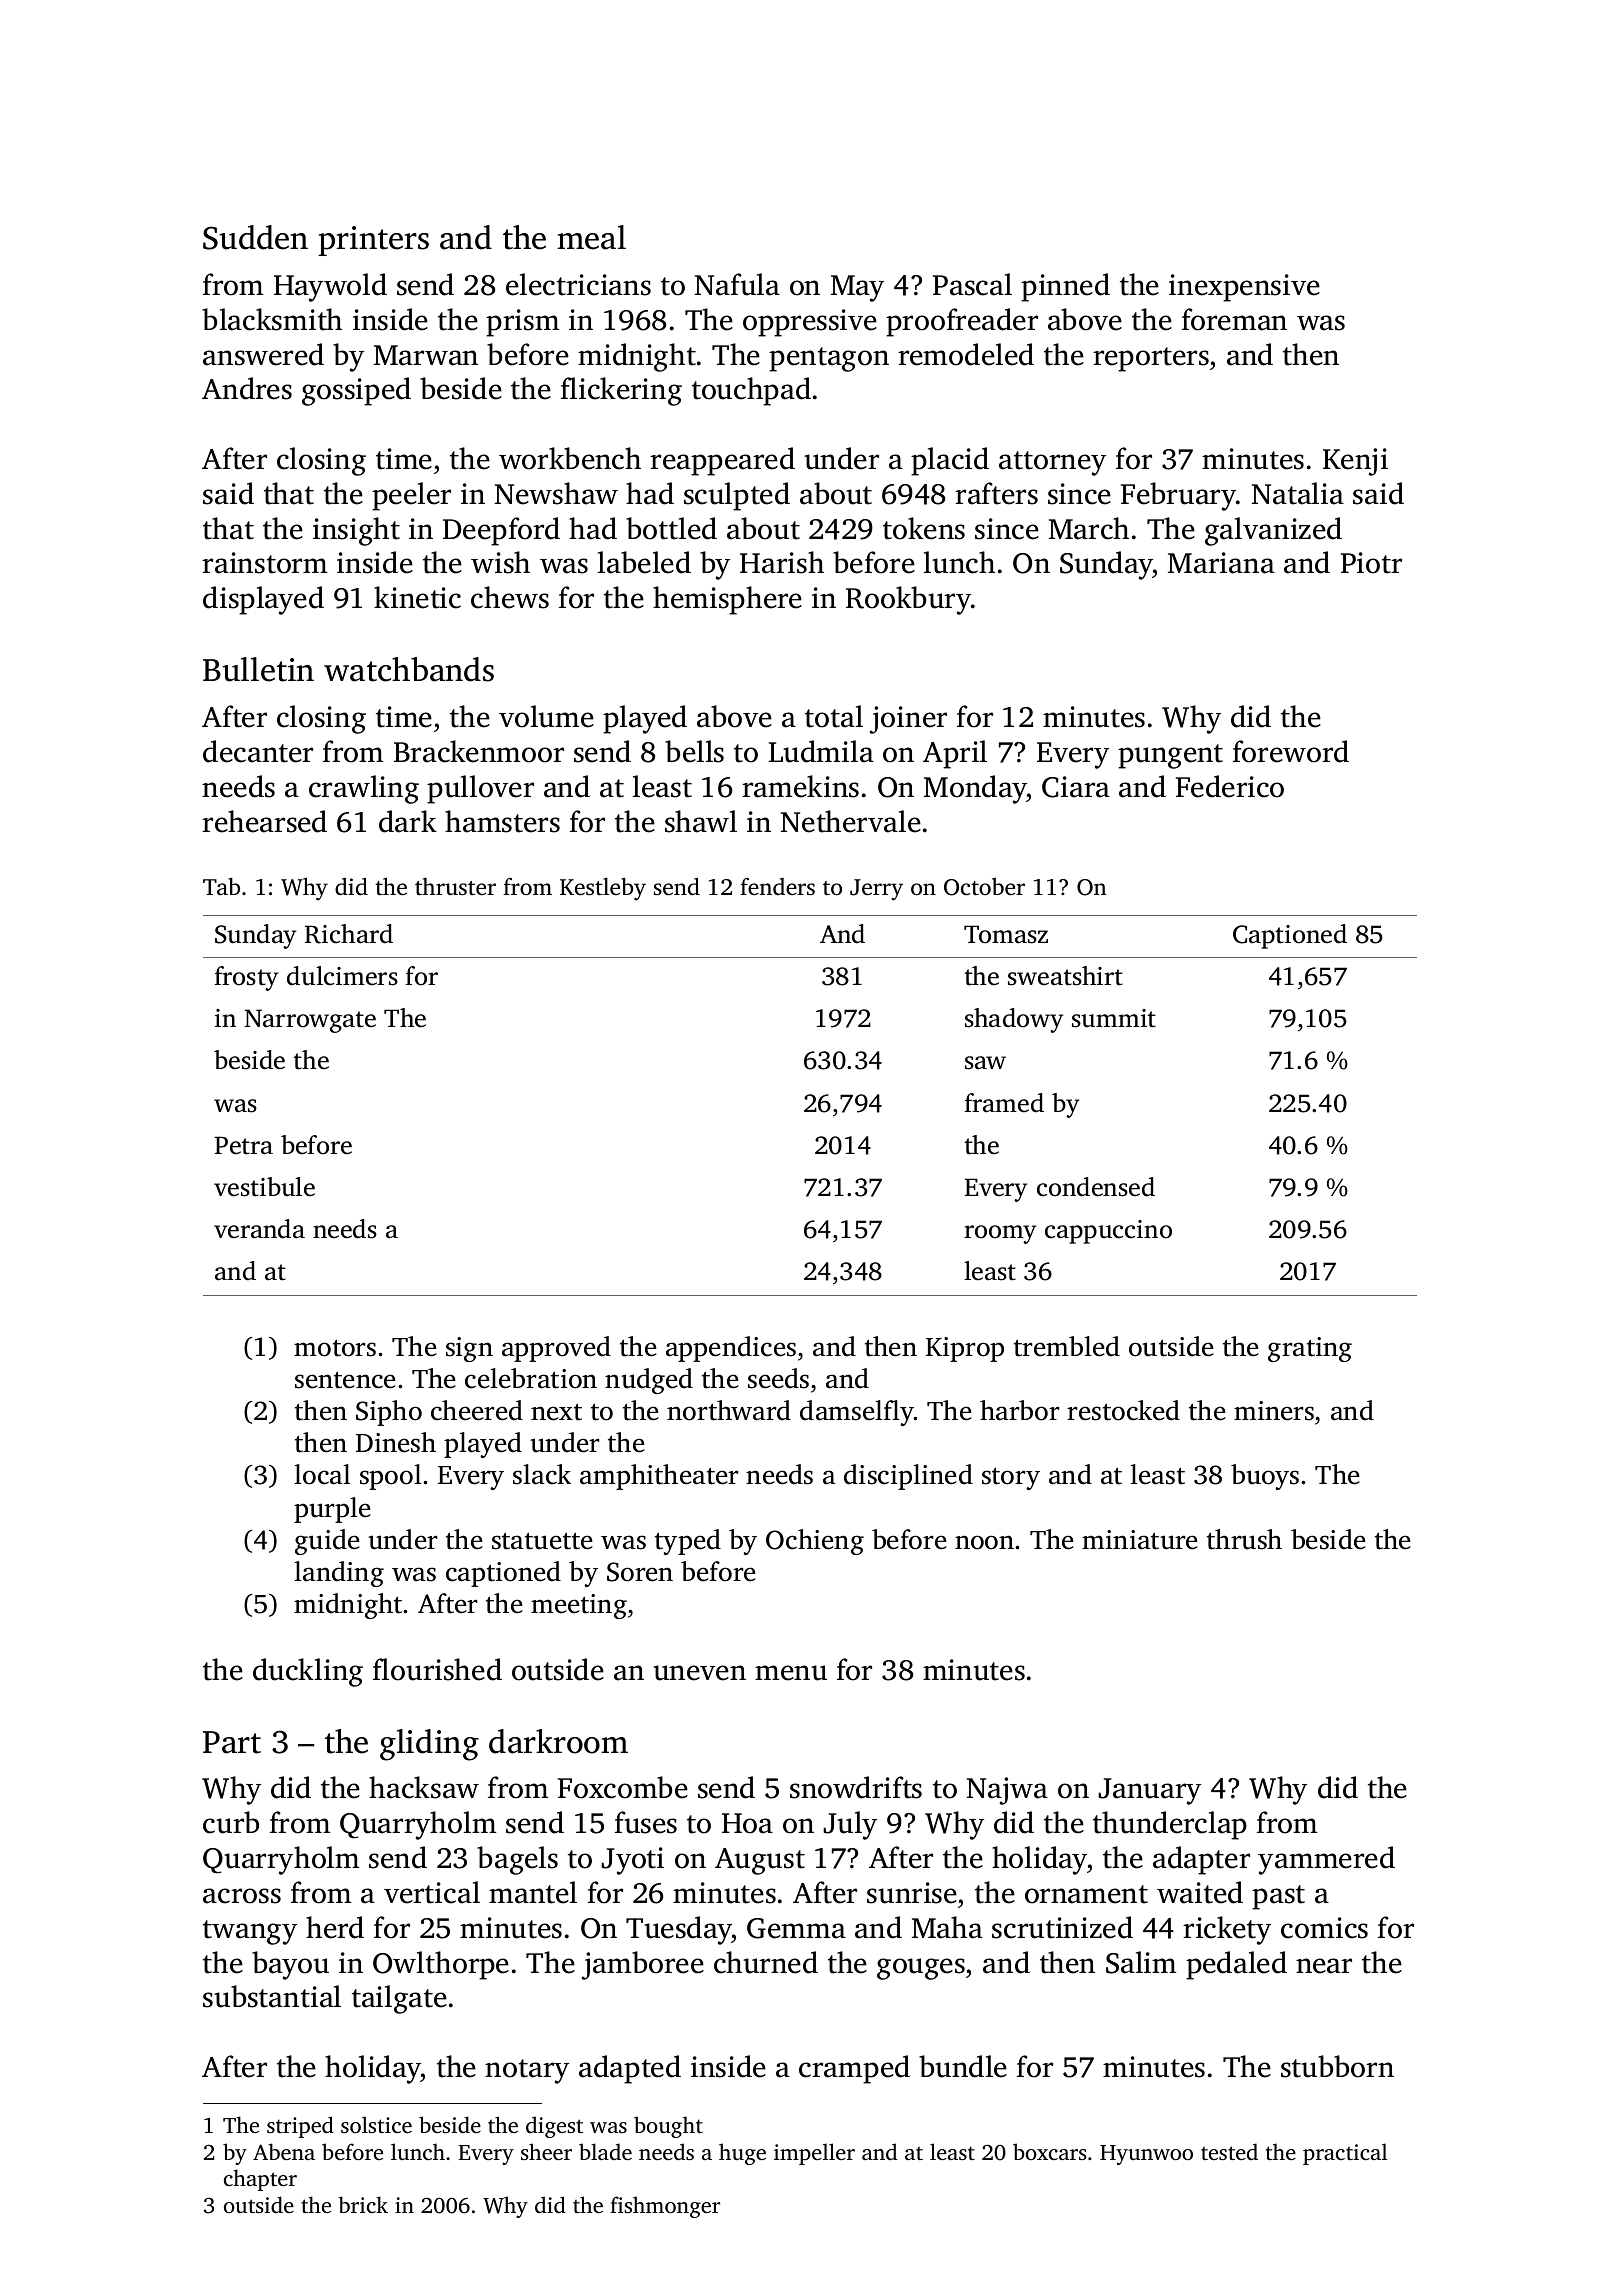  Describe the element at coordinates (259, 1229) in the screenshot. I see `veranda` at that location.
